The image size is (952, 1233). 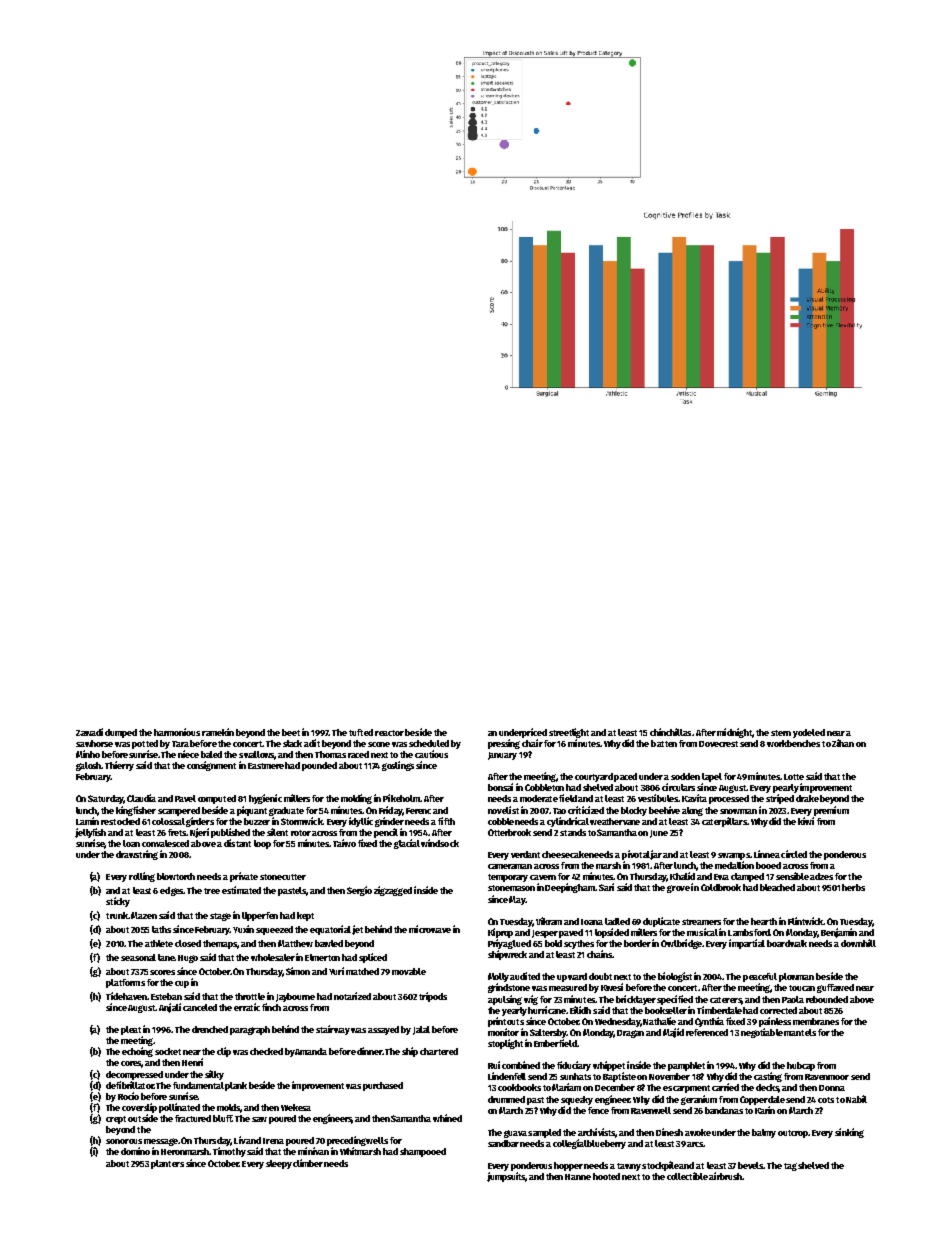 I want to click on Zawadi, so click(x=89, y=732).
